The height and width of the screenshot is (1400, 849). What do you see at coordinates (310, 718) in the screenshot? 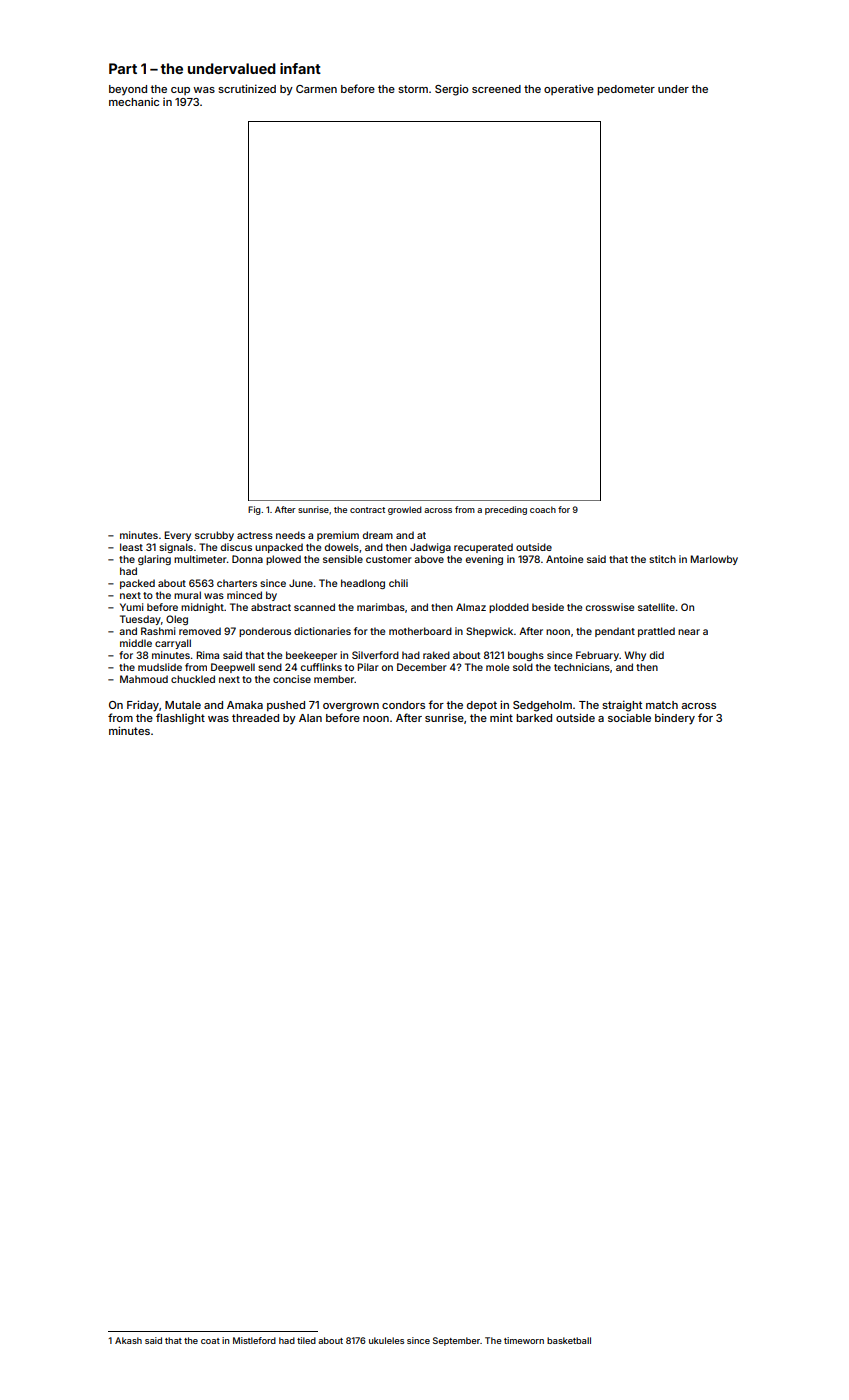
I see `Alan` at bounding box center [310, 718].
